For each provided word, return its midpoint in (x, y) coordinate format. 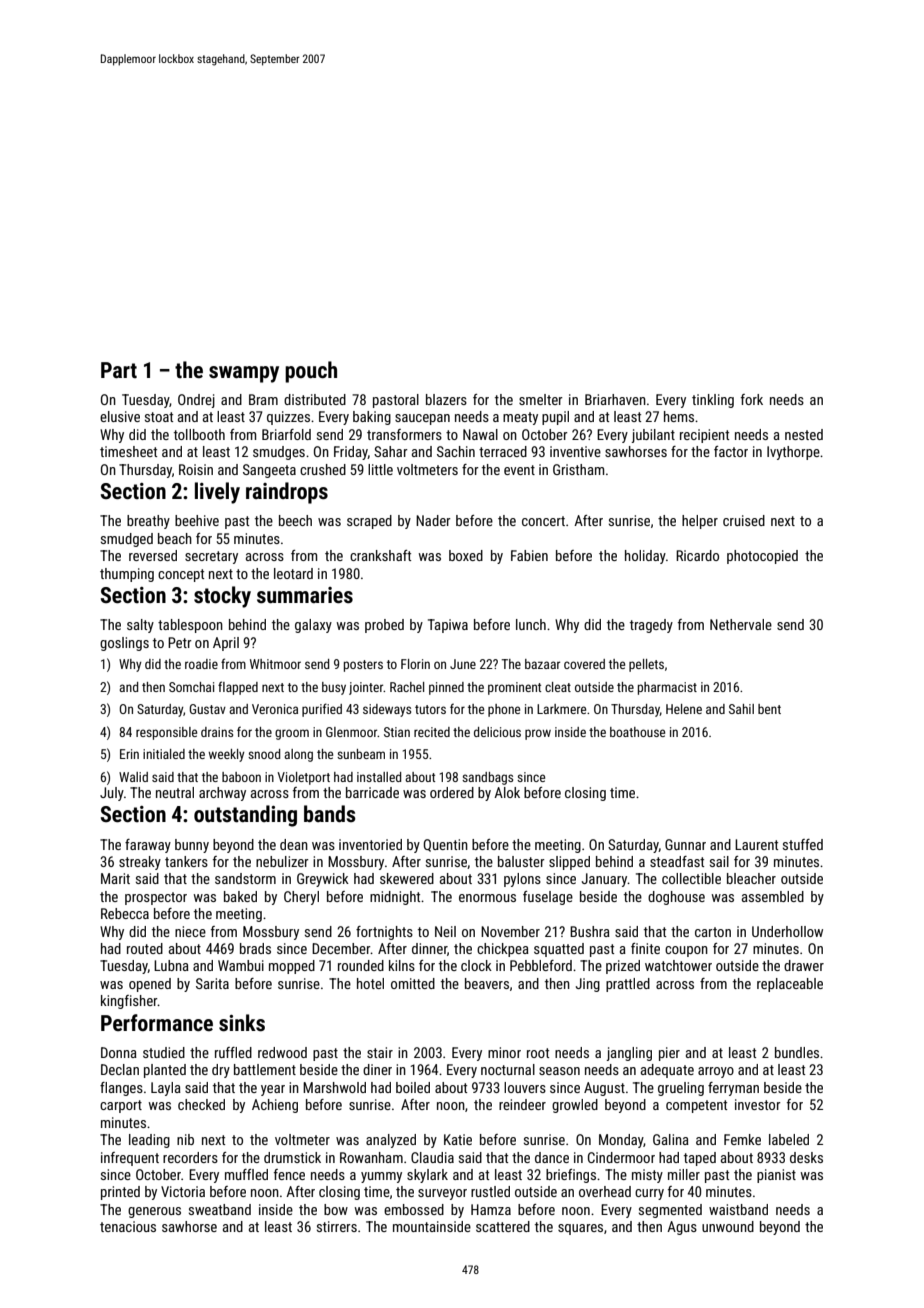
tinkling (713, 401)
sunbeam (361, 754)
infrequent (130, 1159)
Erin (129, 754)
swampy (244, 374)
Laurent (756, 844)
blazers (446, 399)
